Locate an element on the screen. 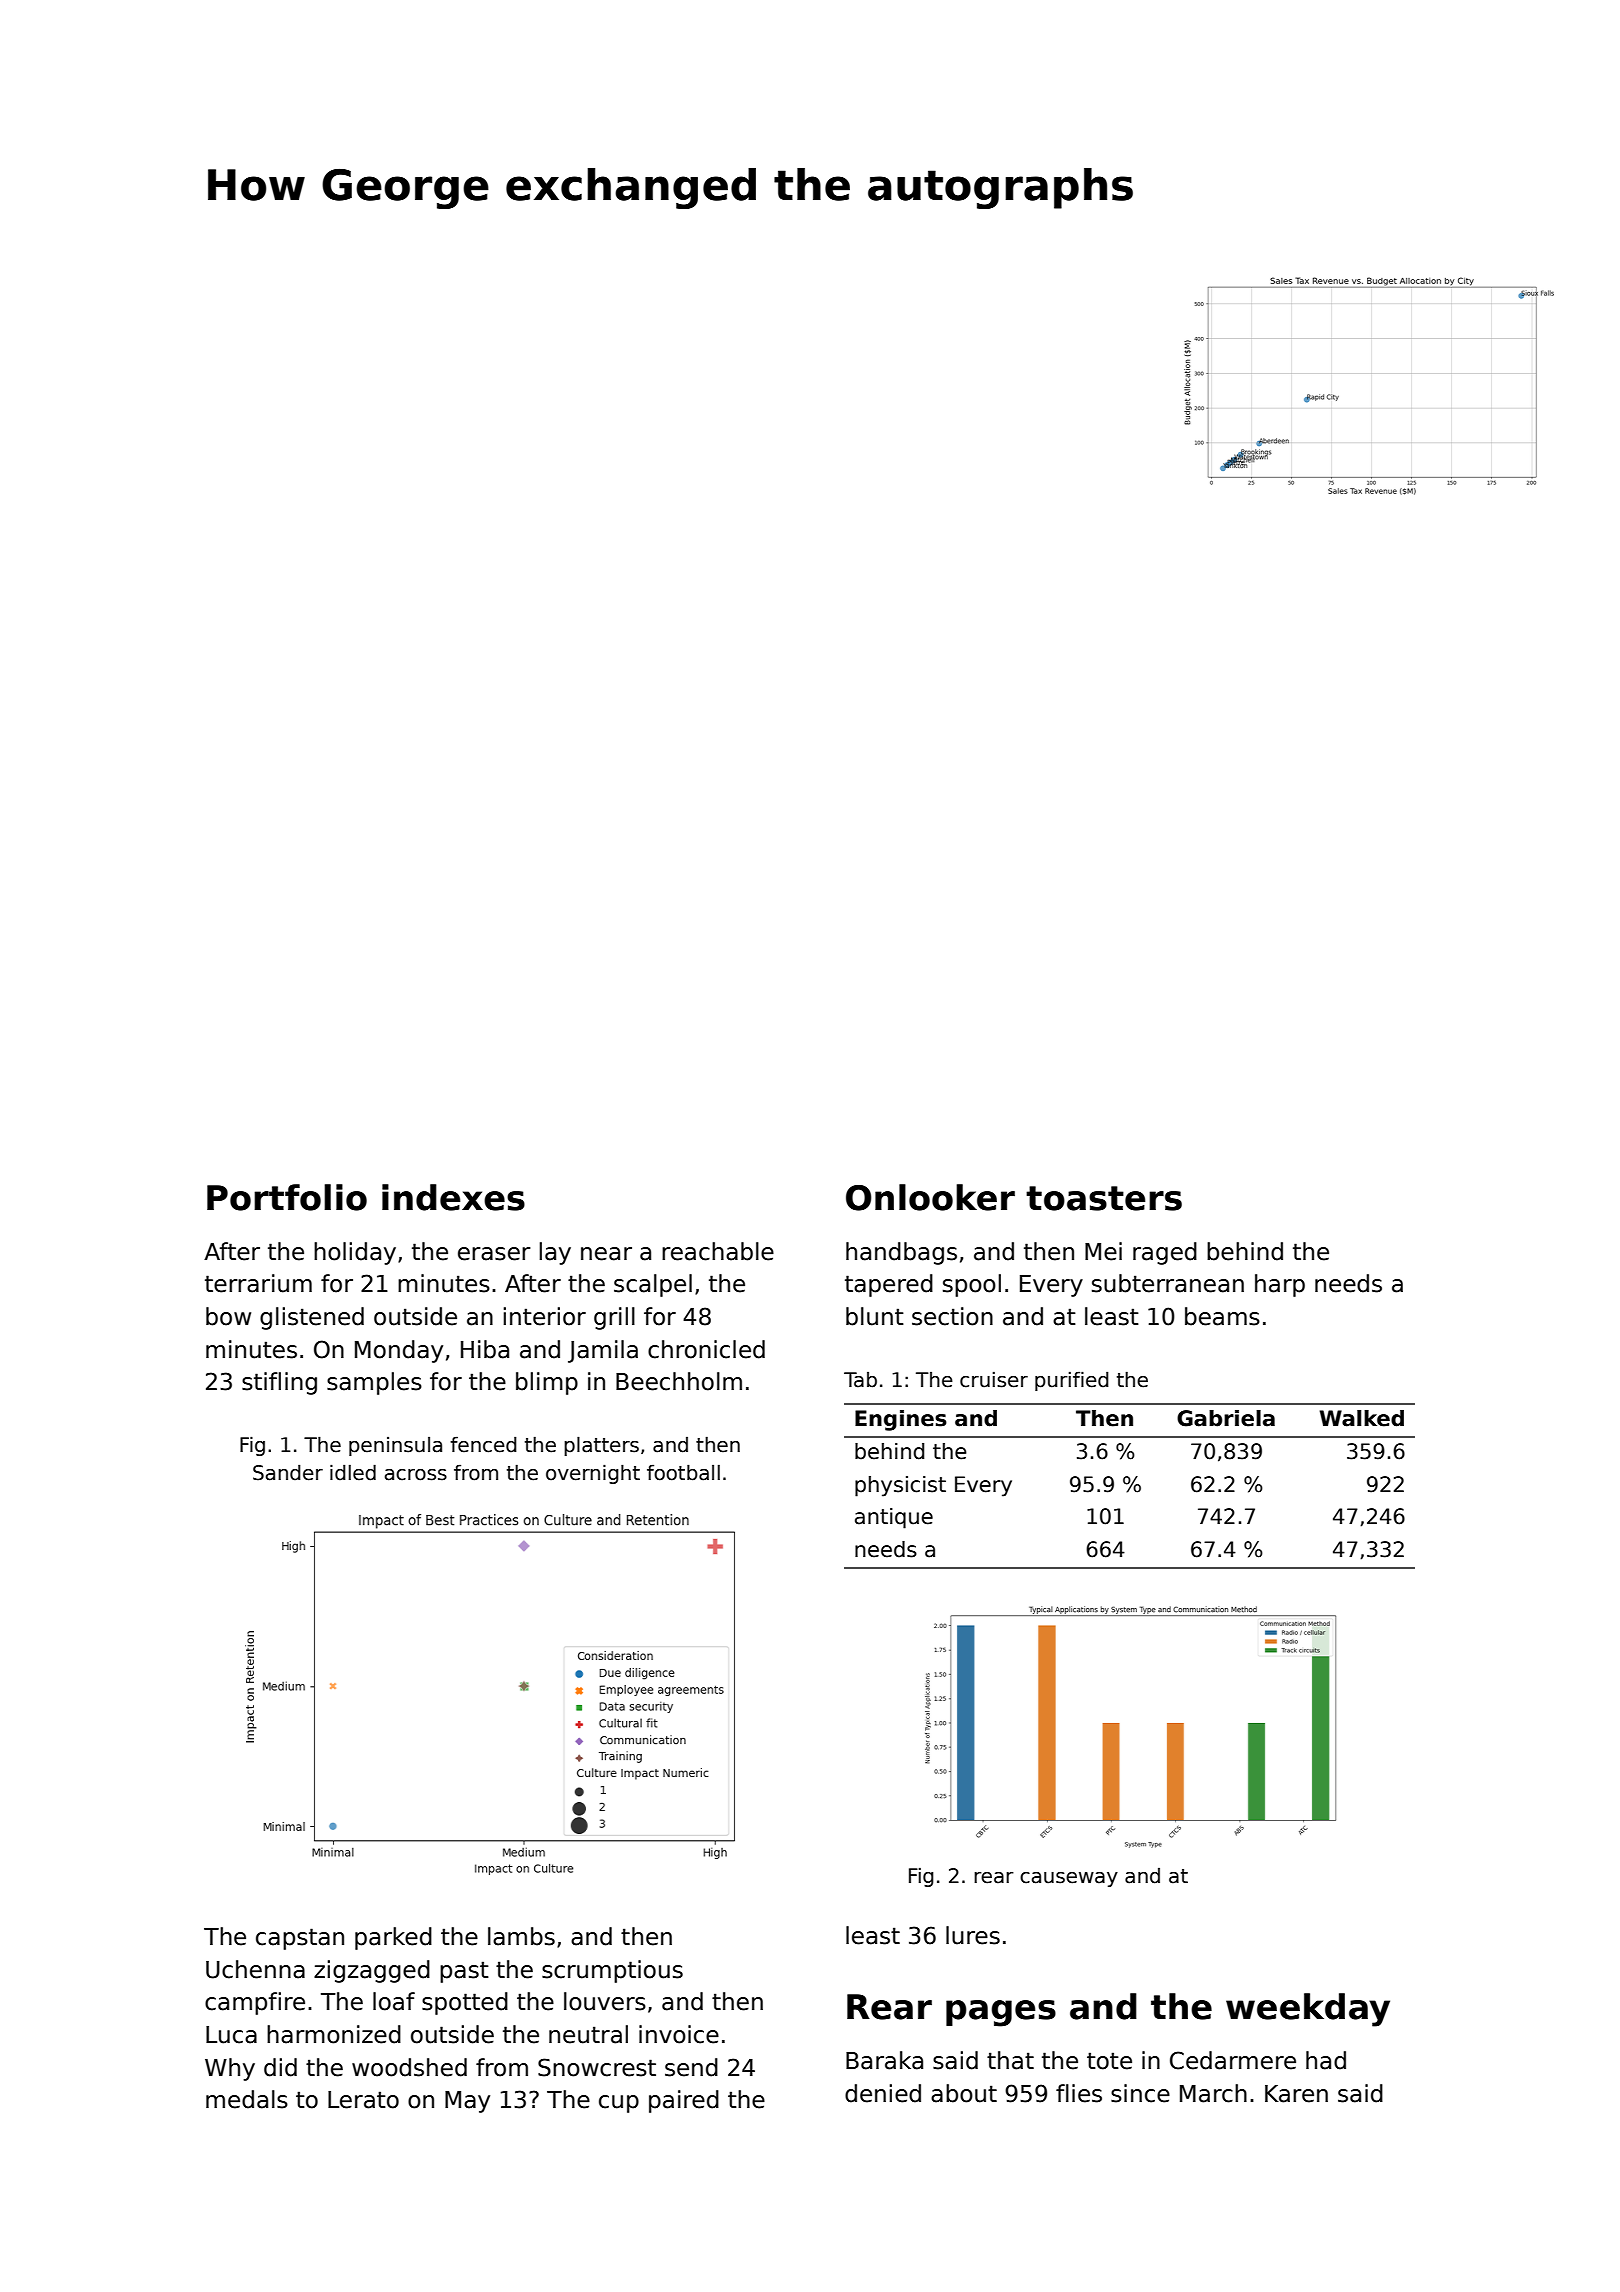  Onlooker is located at coordinates (930, 1197).
